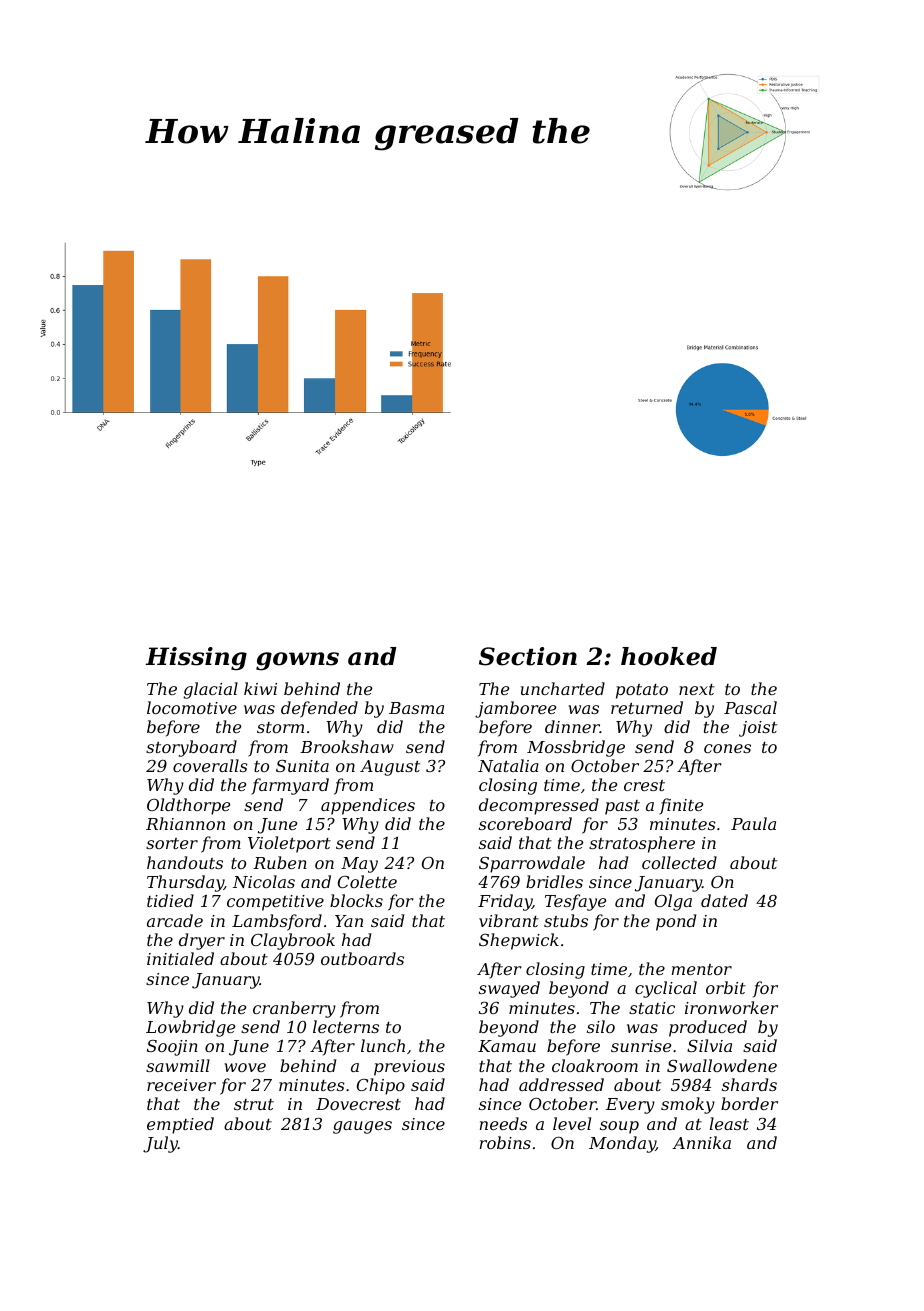 This document has width=924, height=1311. What do you see at coordinates (505, 1142) in the document?
I see `robins` at bounding box center [505, 1142].
